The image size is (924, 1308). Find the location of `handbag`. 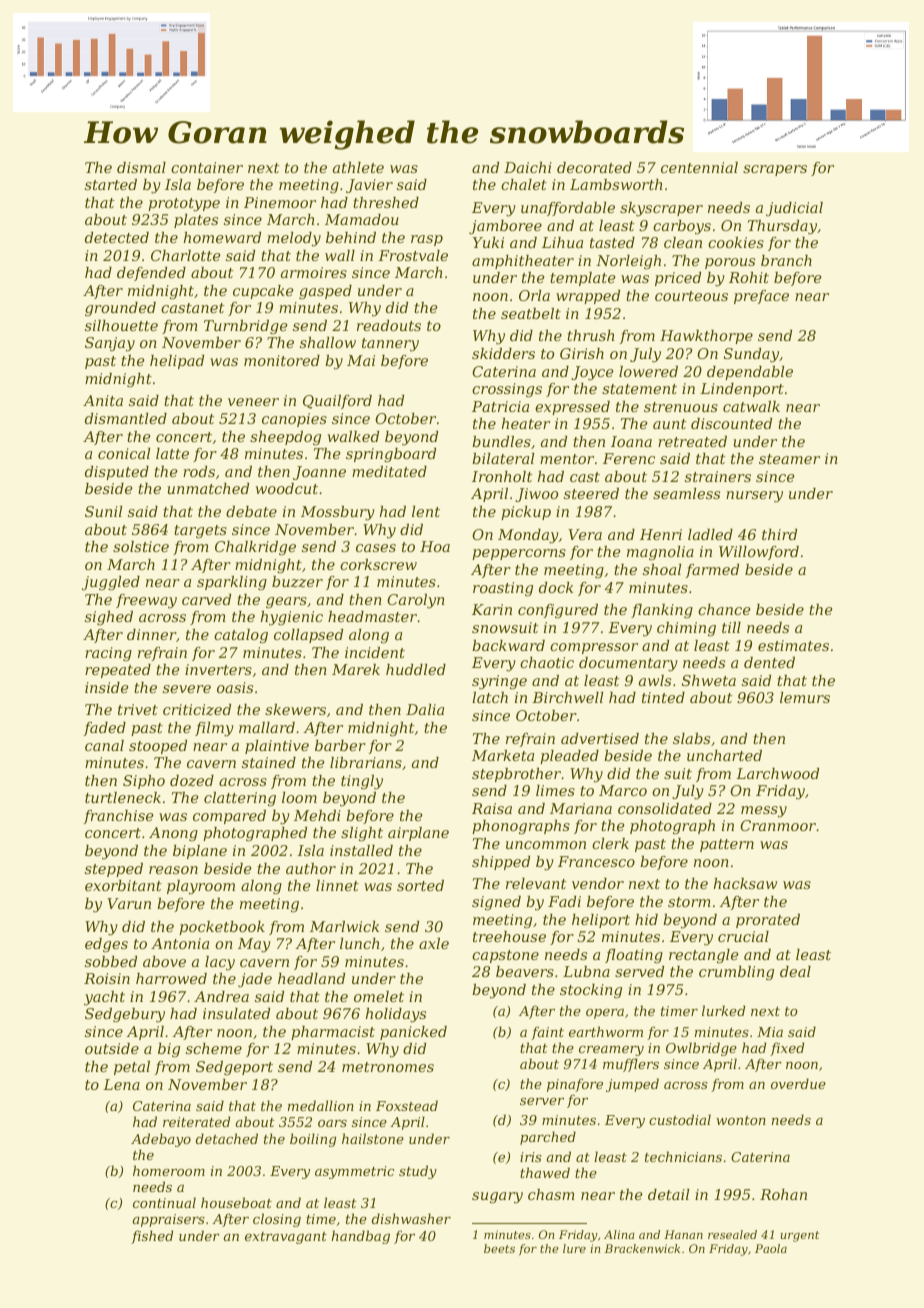

handbag is located at coordinates (361, 1237).
